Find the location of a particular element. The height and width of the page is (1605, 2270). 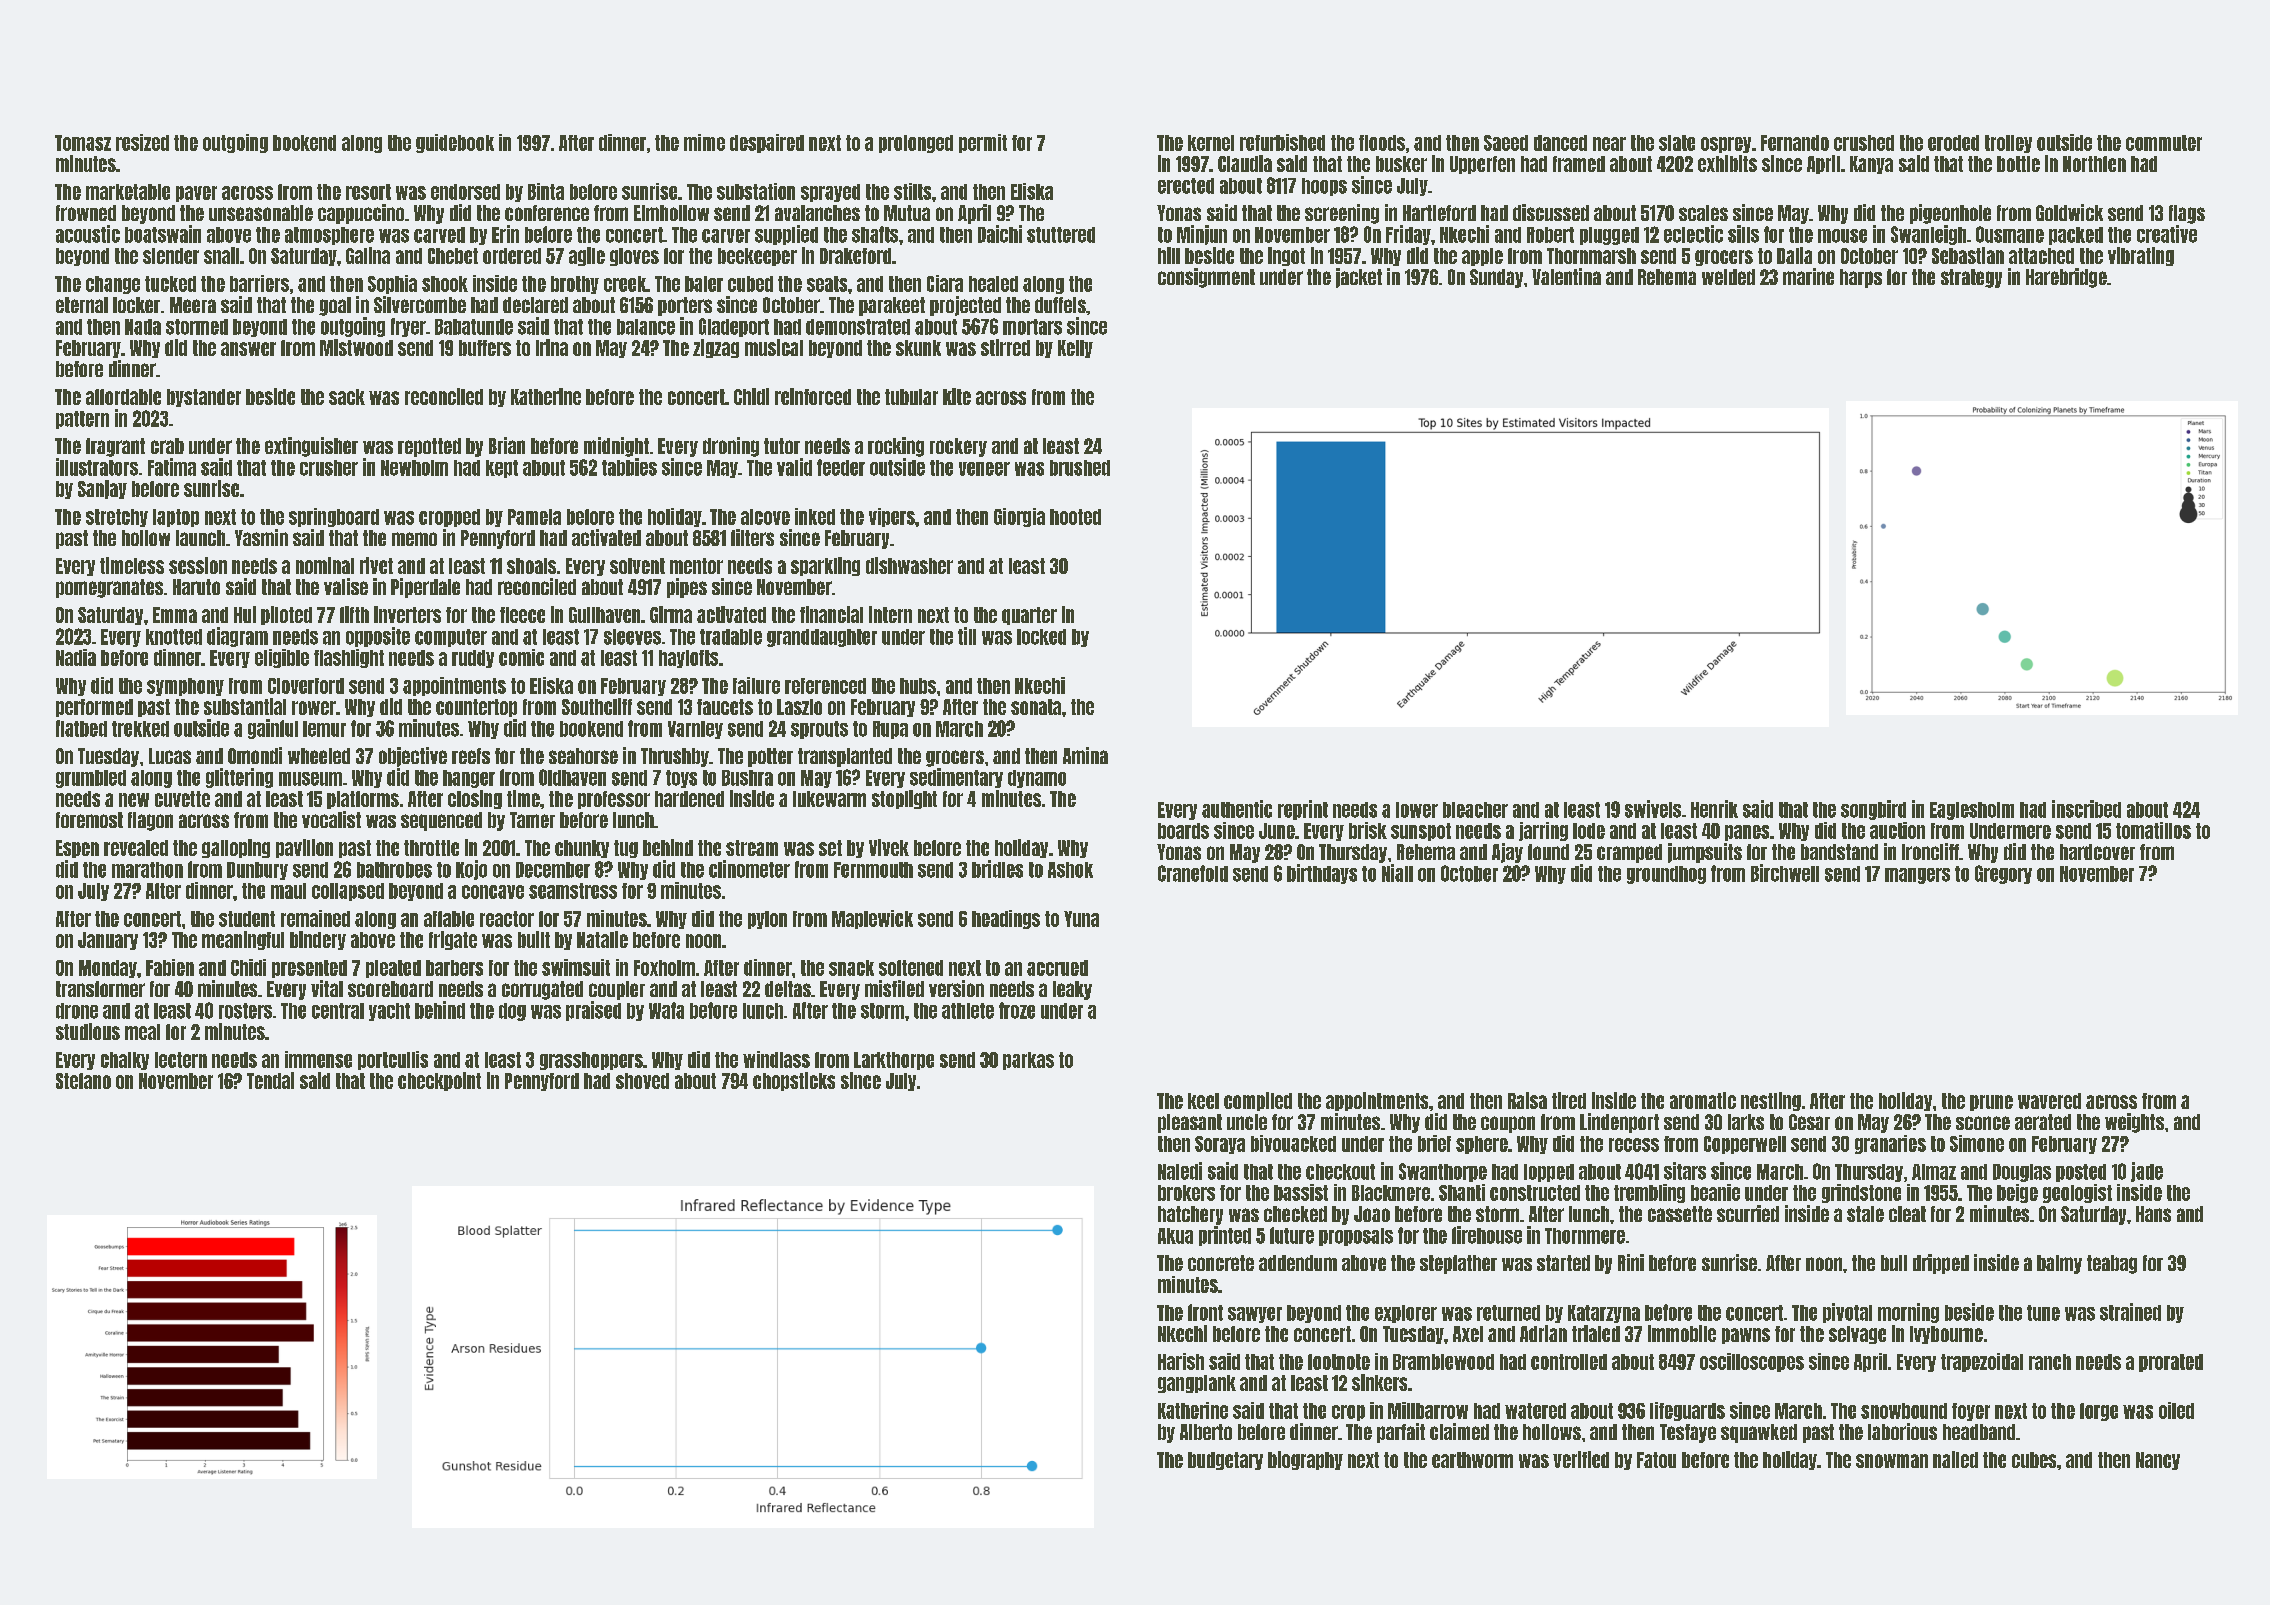

trembling is located at coordinates (1649, 1193).
